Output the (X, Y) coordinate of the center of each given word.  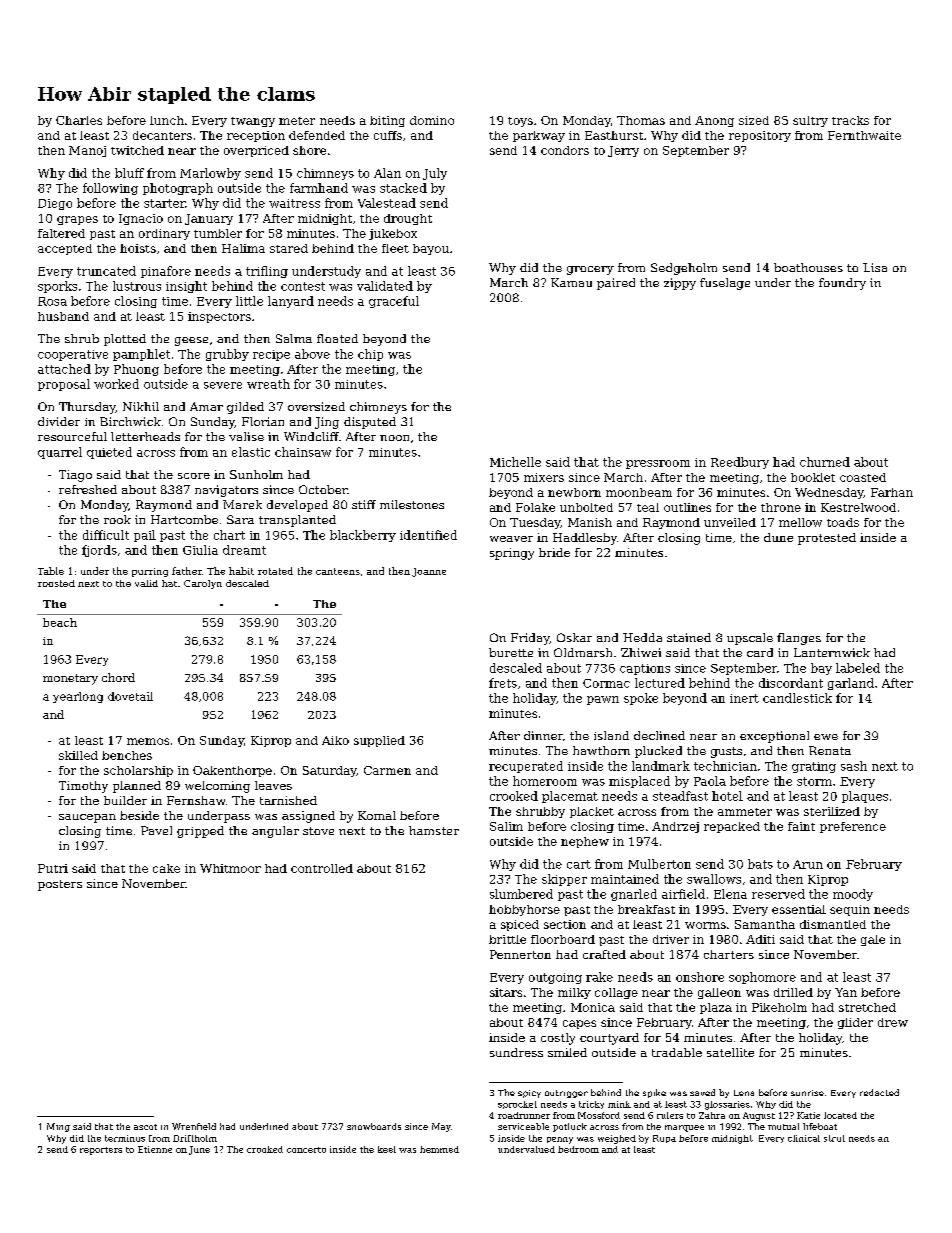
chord (118, 677)
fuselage (725, 284)
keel (387, 1149)
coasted (863, 477)
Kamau (571, 282)
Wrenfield (194, 1126)
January (209, 219)
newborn (574, 492)
